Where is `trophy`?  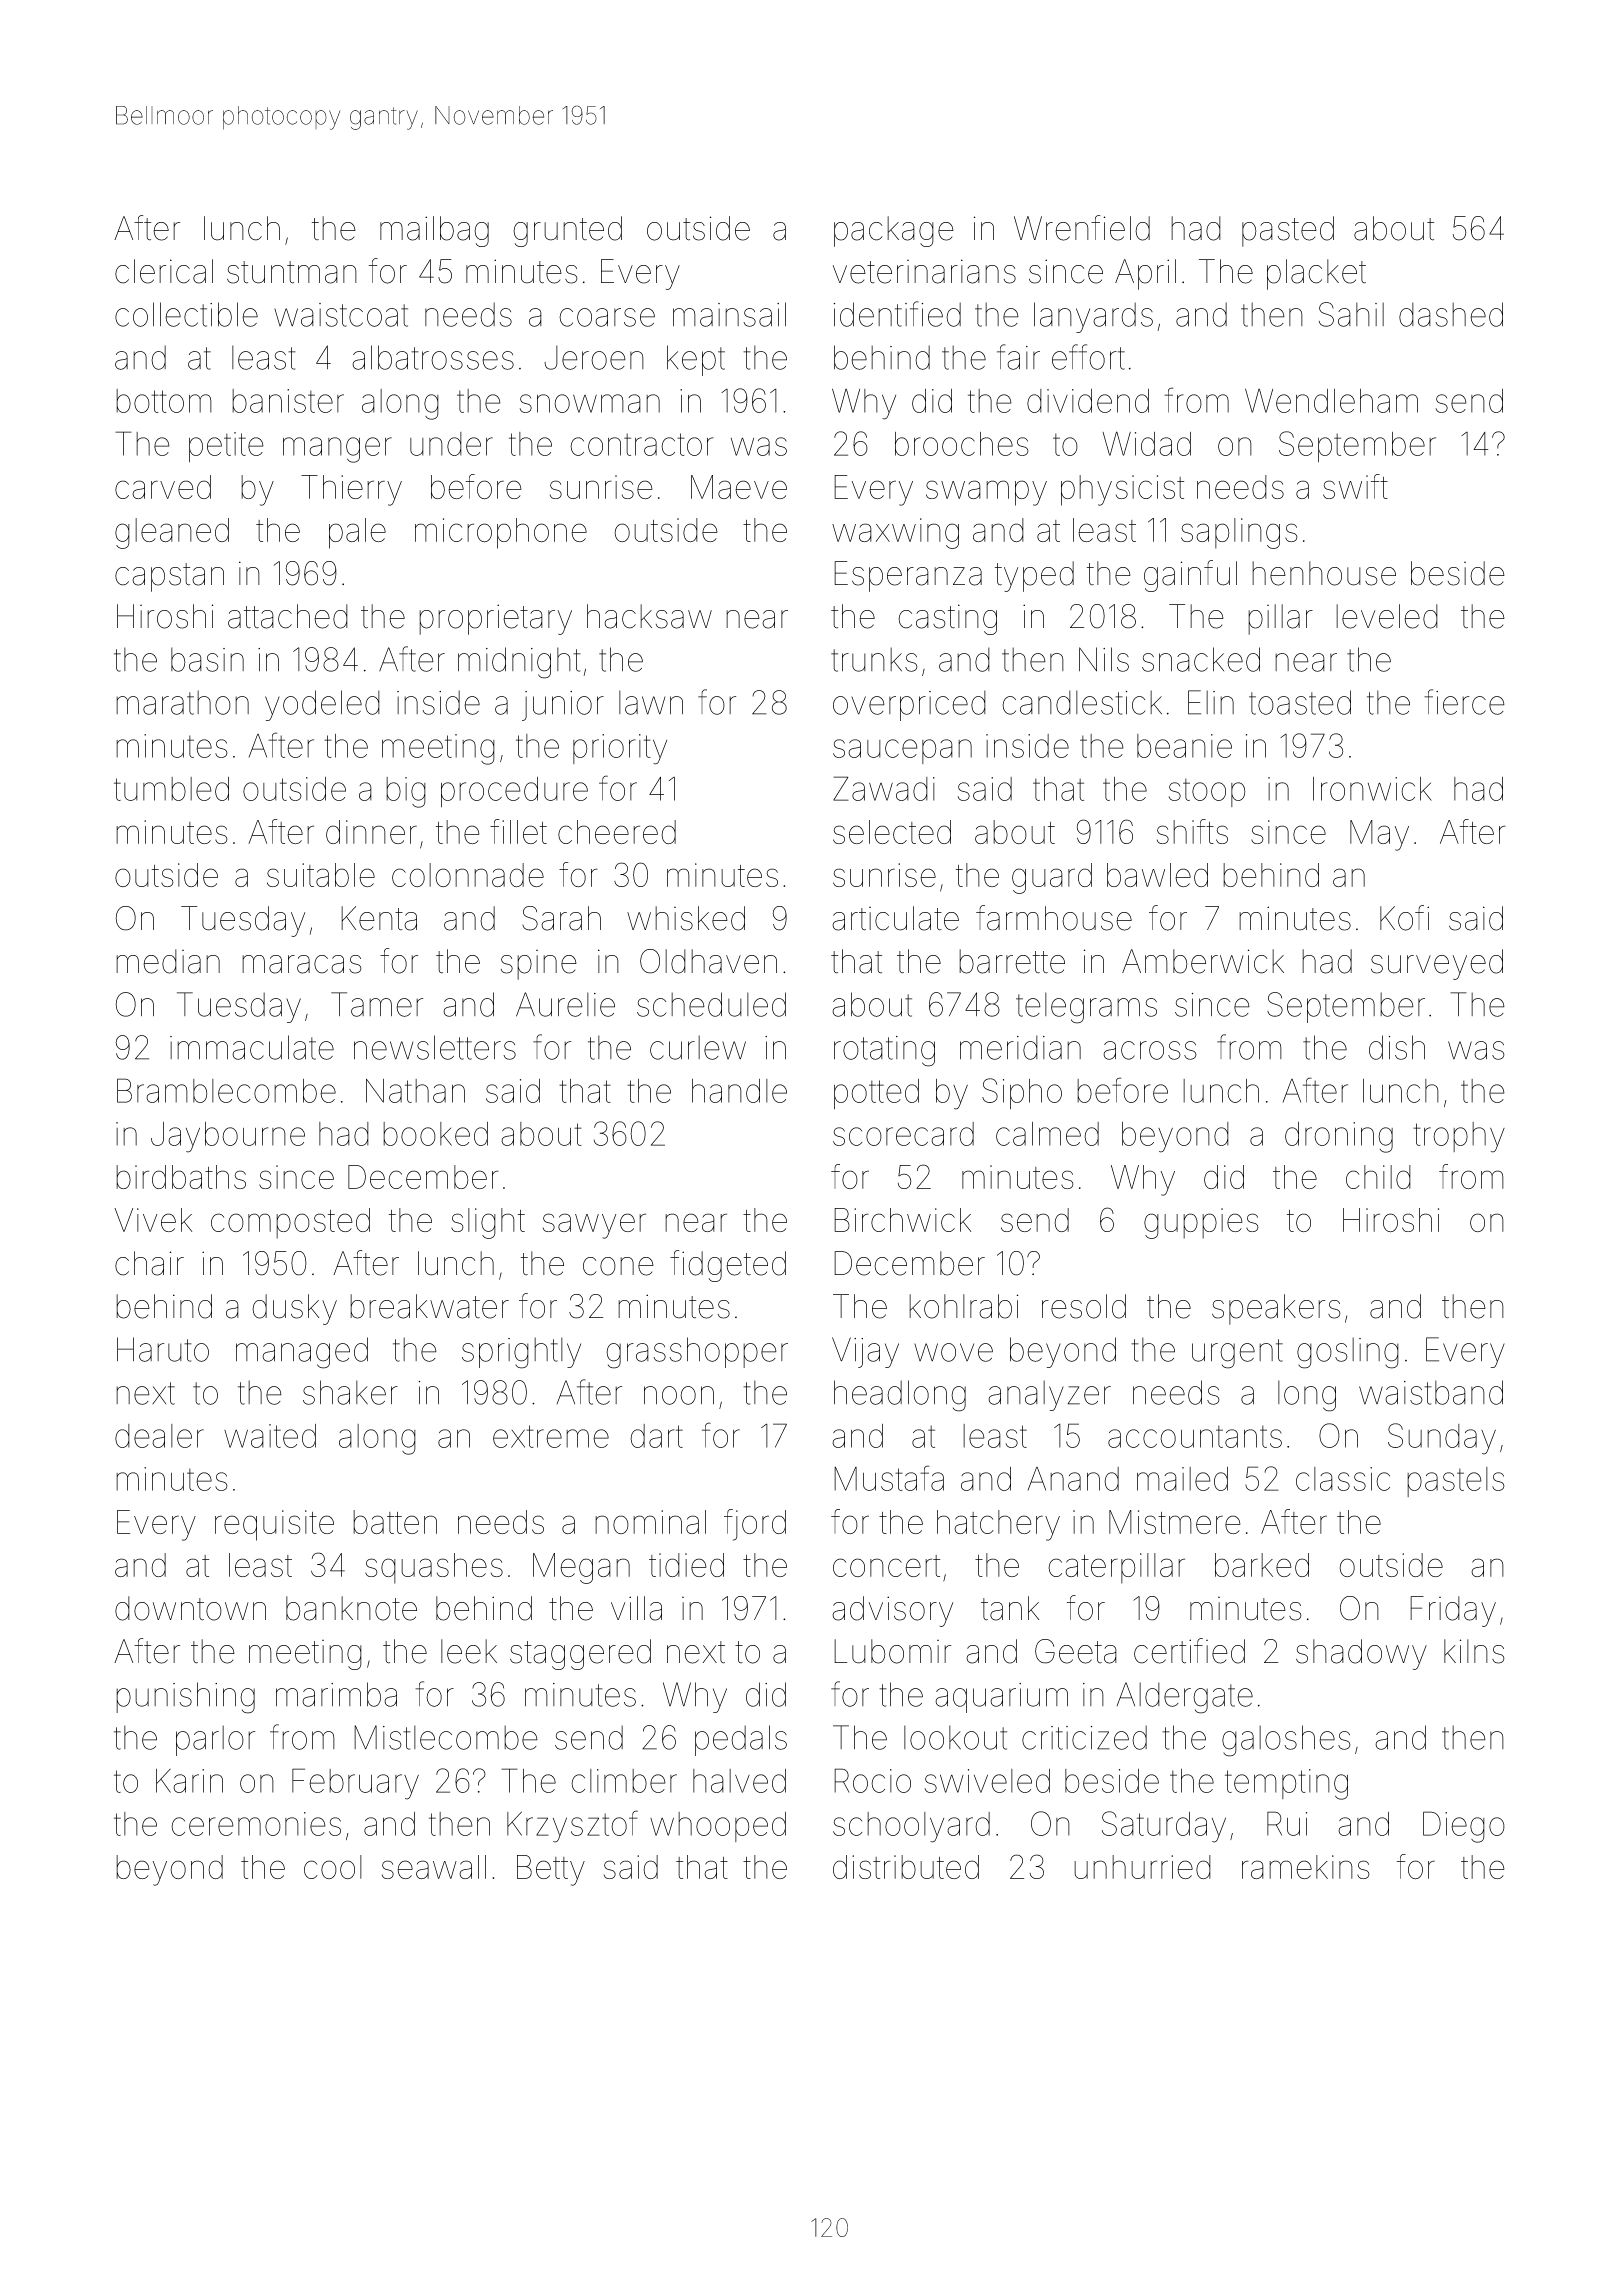
trophy is located at coordinates (1459, 1137).
